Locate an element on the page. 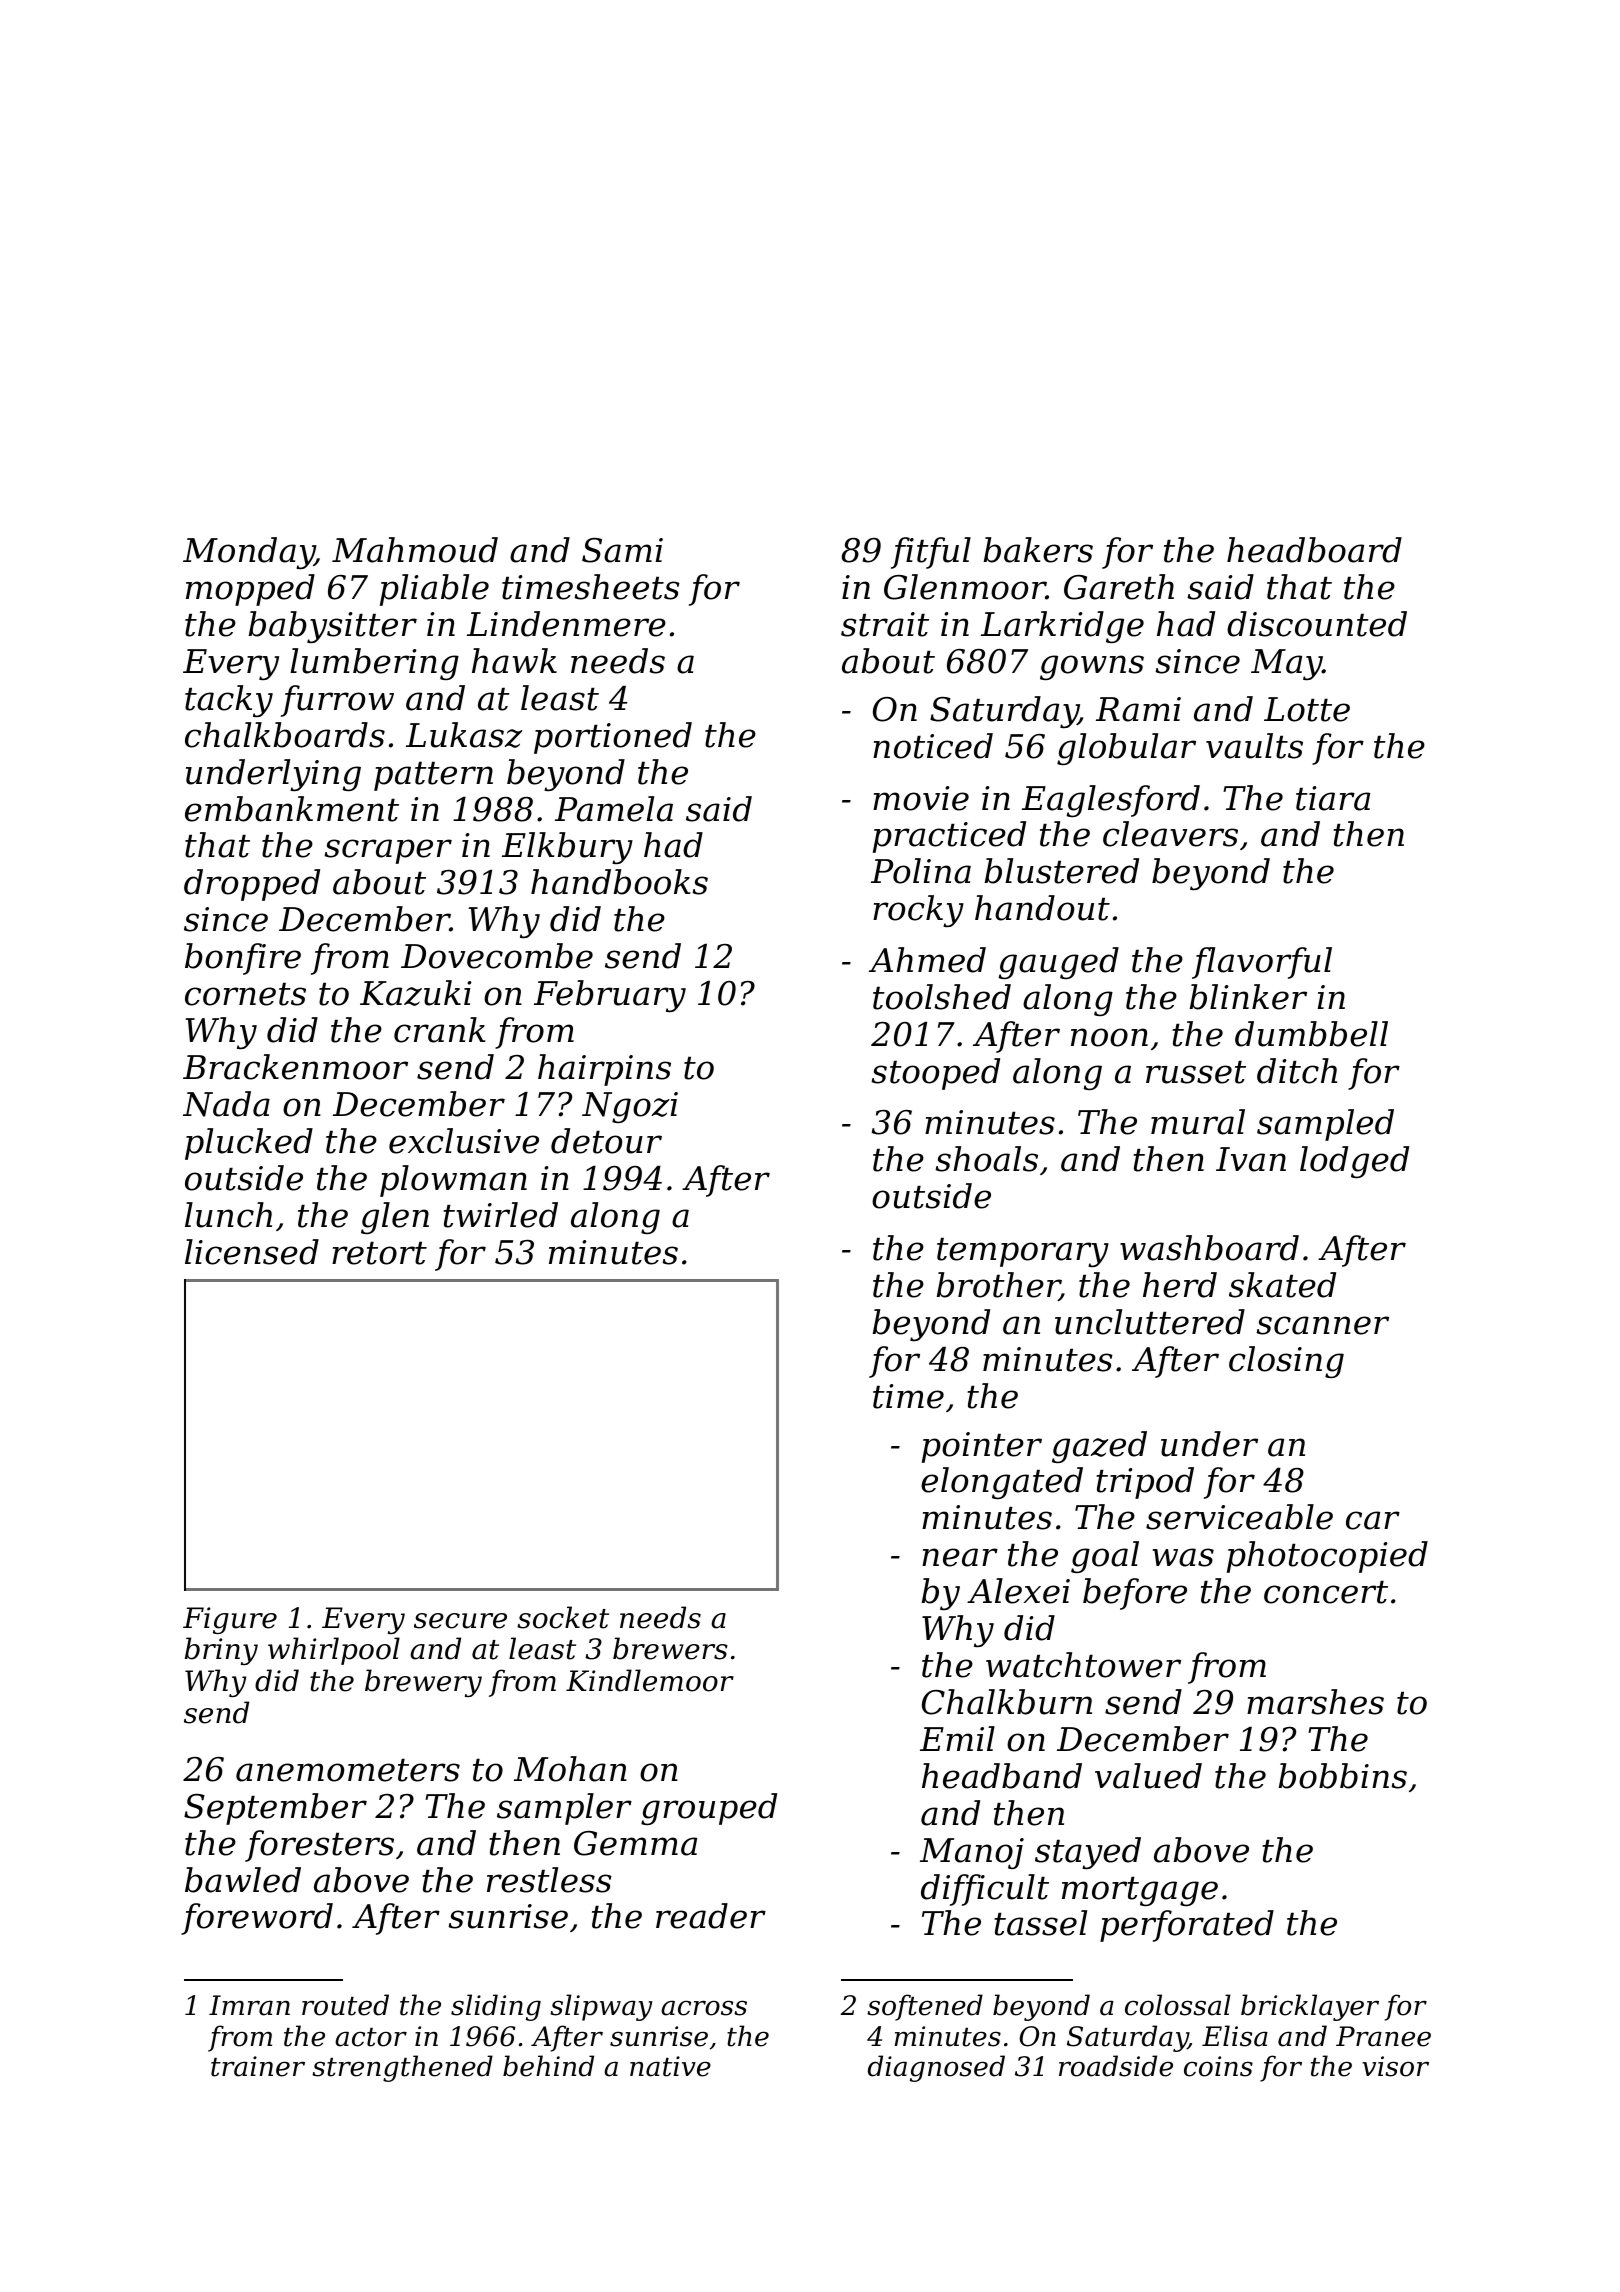  temporary is located at coordinates (1023, 1252).
